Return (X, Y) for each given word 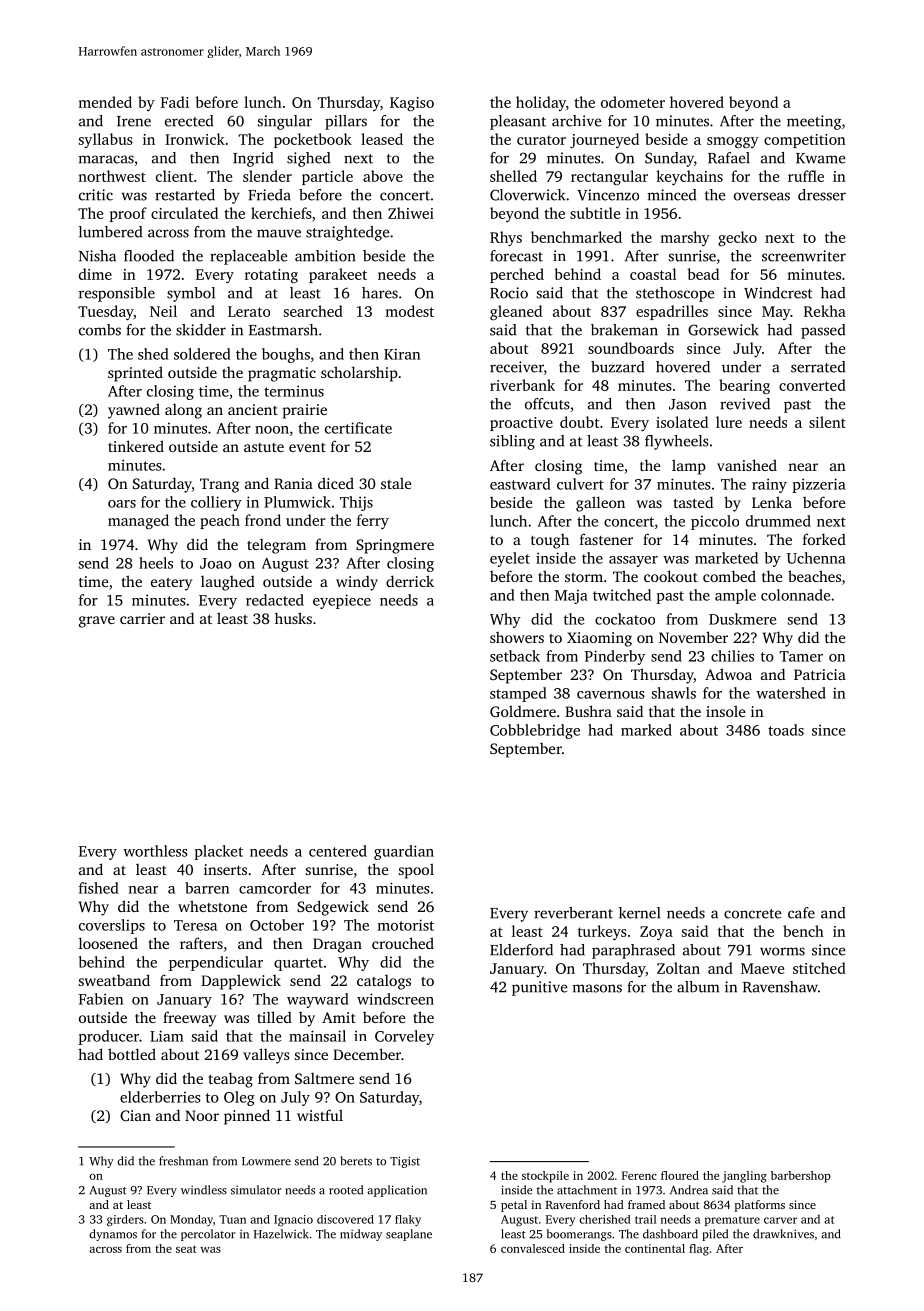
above (383, 176)
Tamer (801, 656)
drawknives (783, 1234)
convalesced (533, 1248)
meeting (814, 122)
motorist (406, 925)
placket (218, 852)
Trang (219, 485)
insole (725, 711)
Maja (571, 596)
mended (105, 102)
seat (186, 1249)
